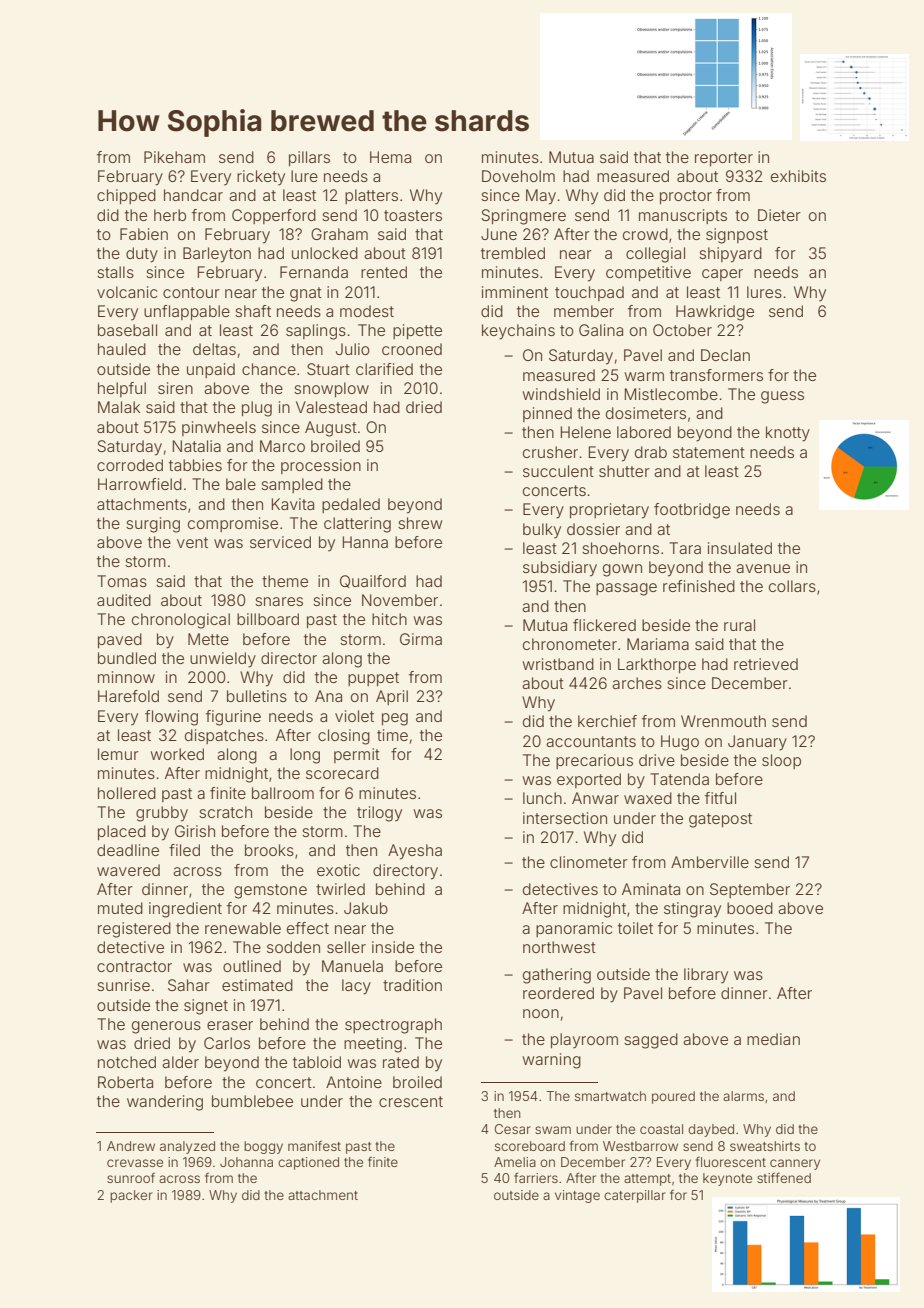  What do you see at coordinates (230, 1025) in the screenshot?
I see `eraser` at bounding box center [230, 1025].
